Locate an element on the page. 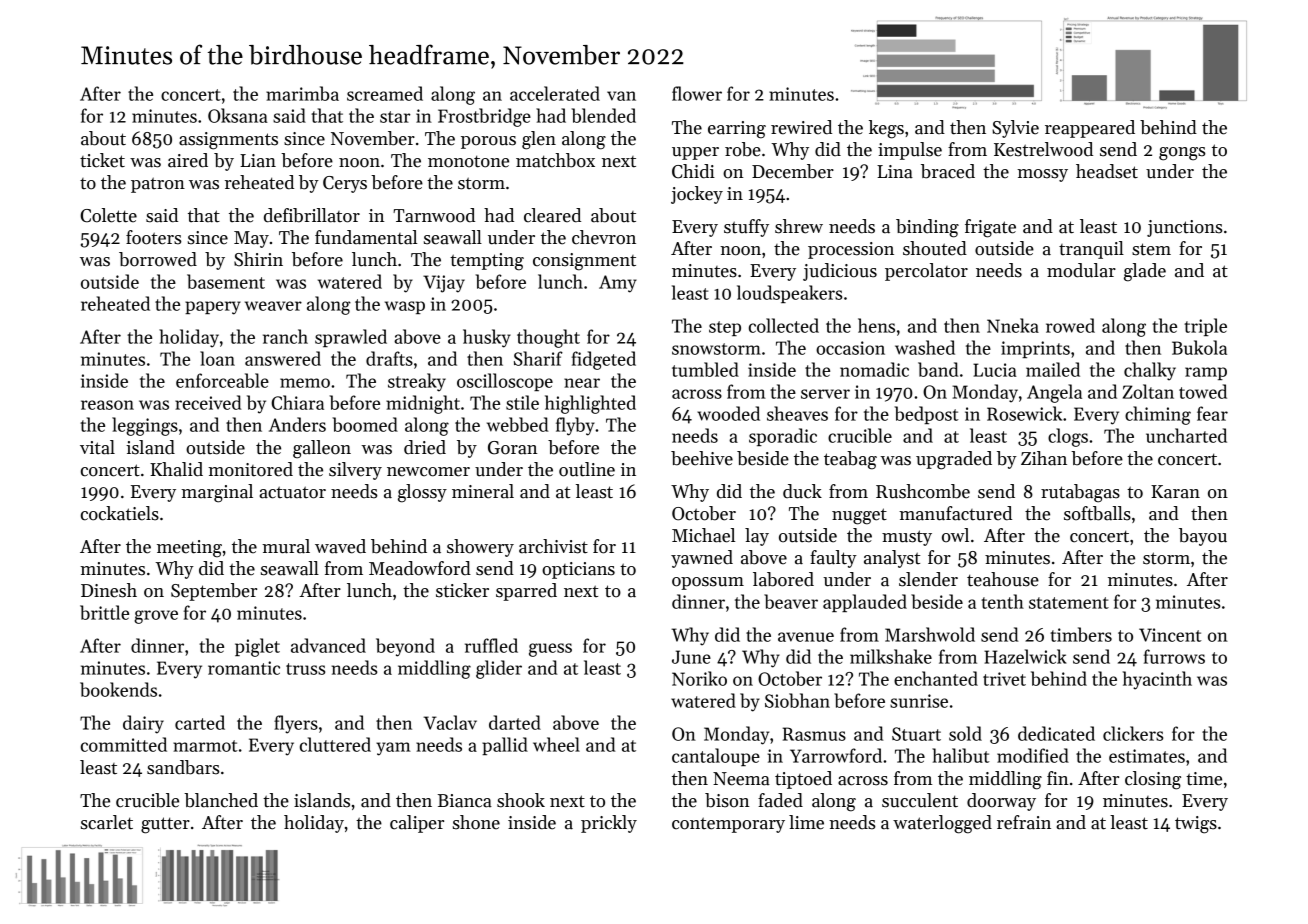 The width and height of the document is (1308, 924). reappeared is located at coordinates (1090, 129).
